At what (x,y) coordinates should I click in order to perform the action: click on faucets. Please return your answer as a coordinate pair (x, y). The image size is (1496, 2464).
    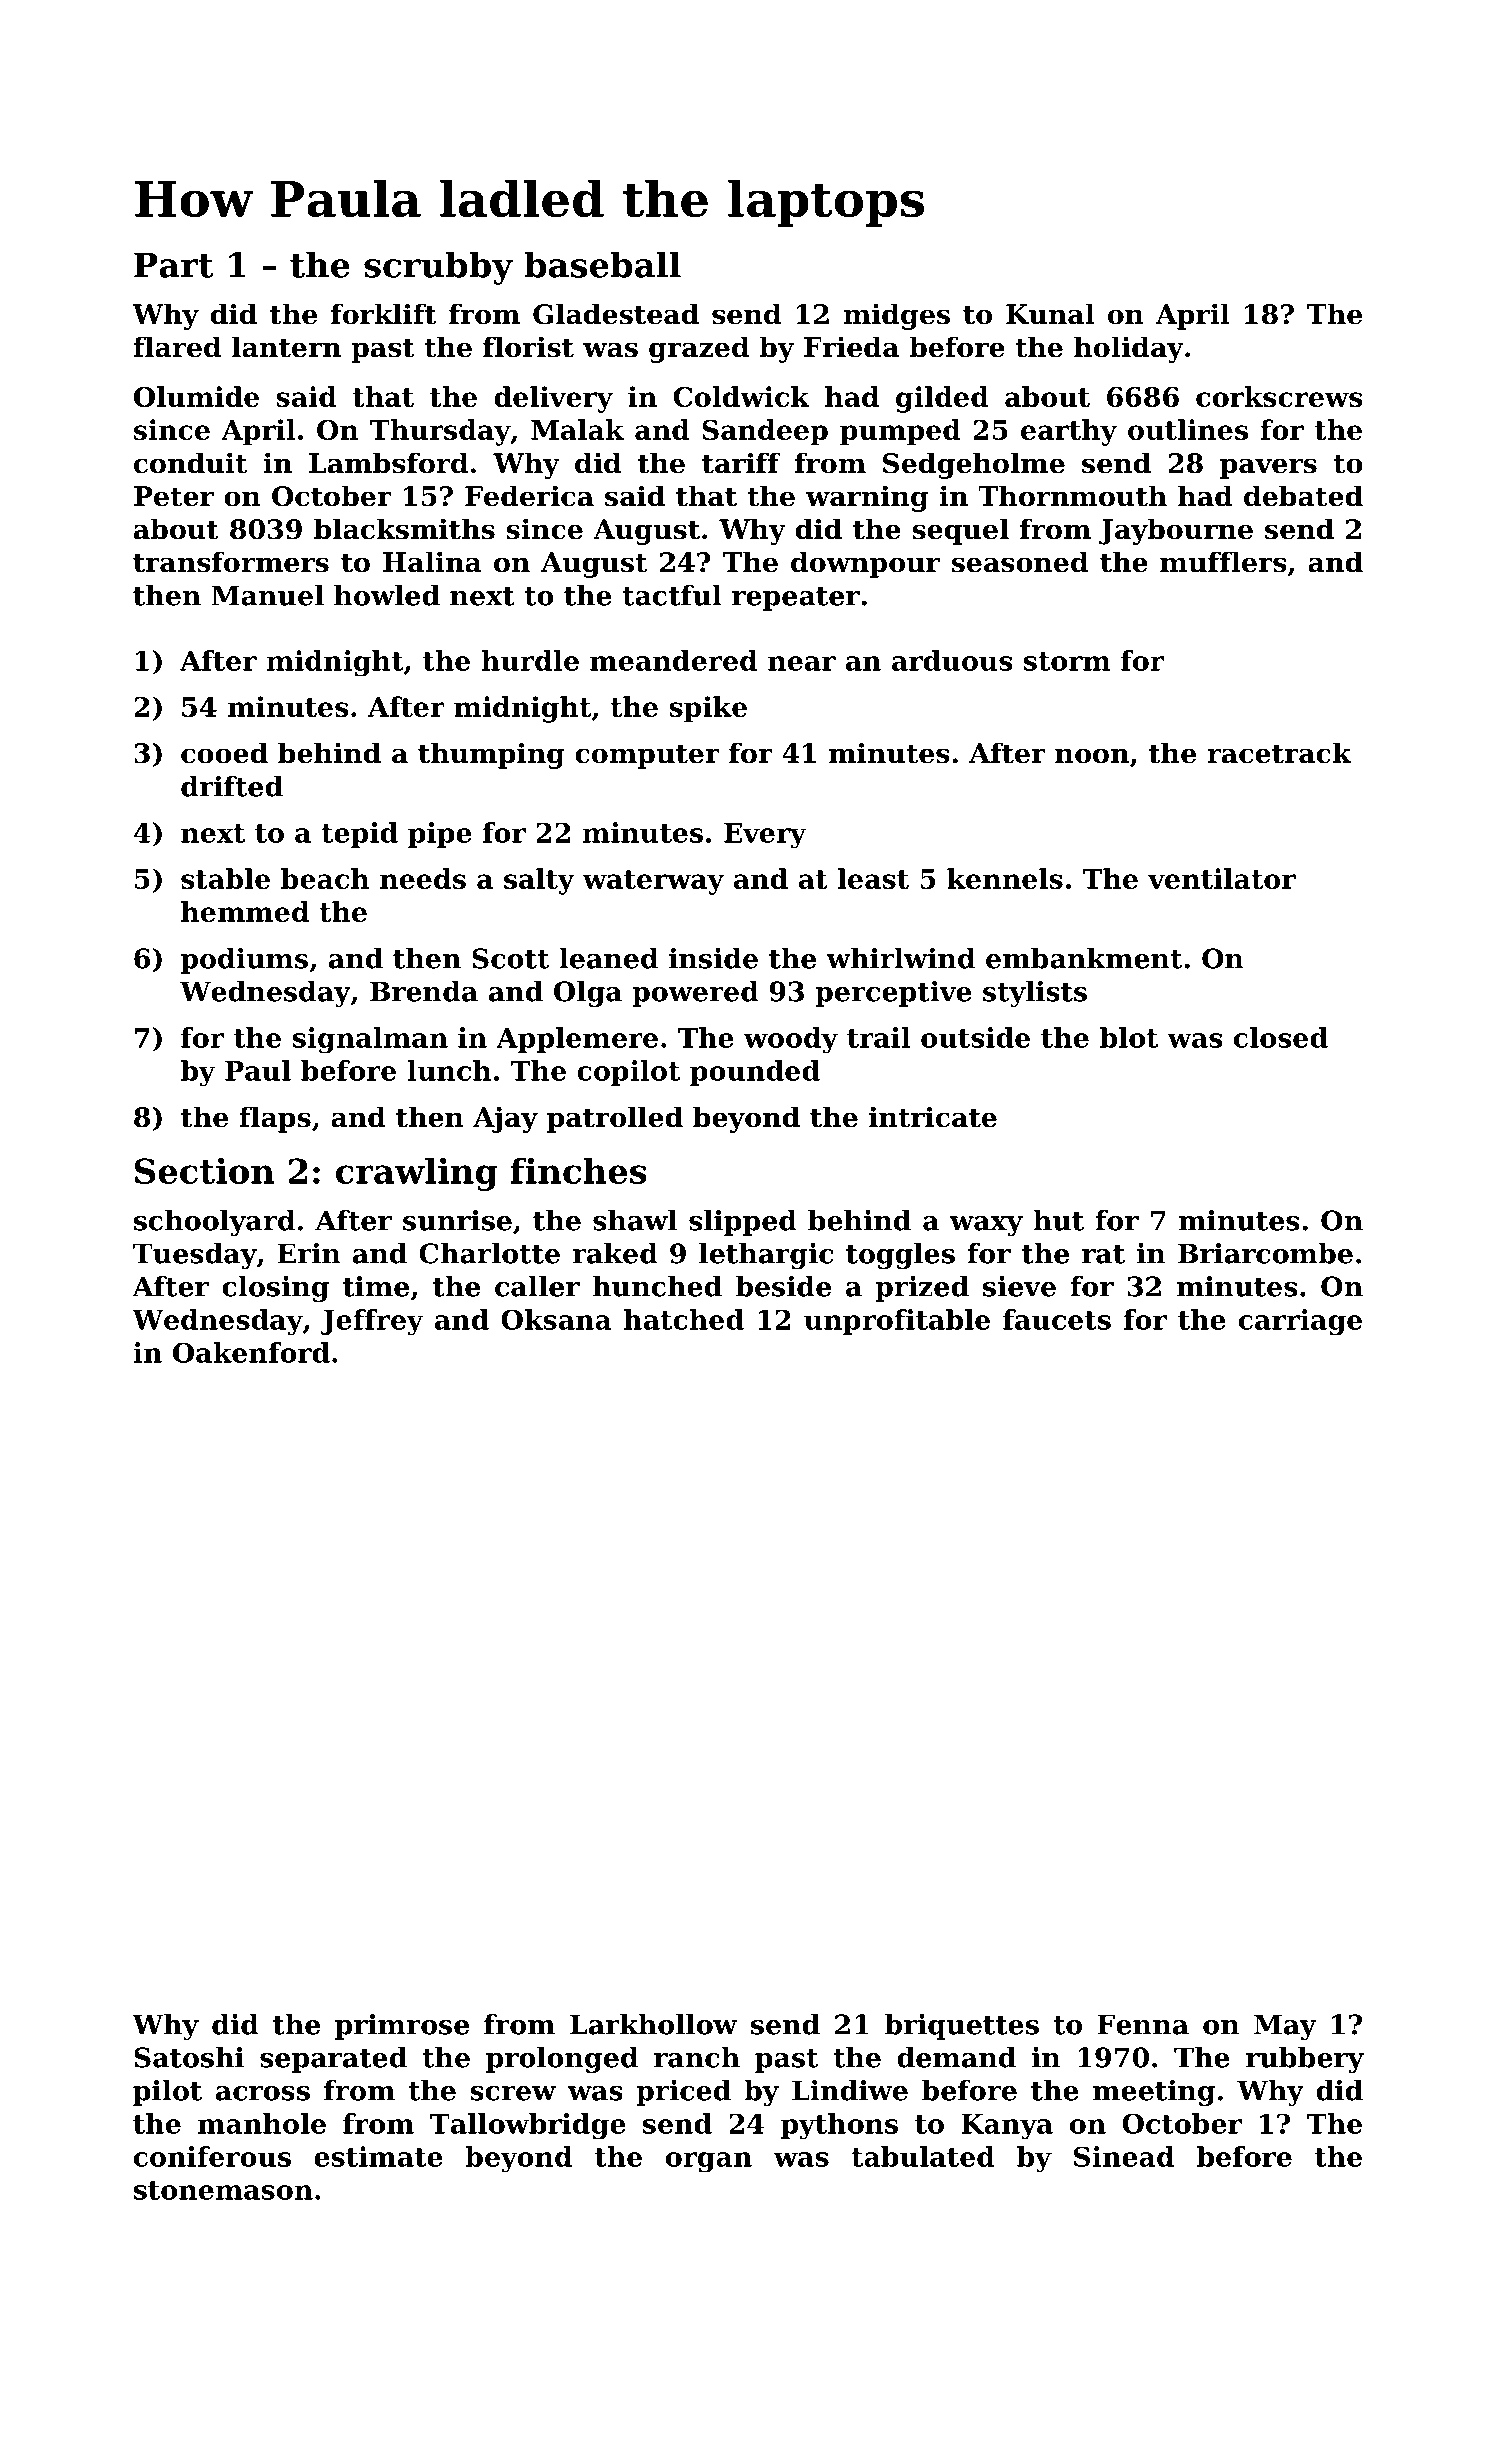
    Looking at the image, I should click on (1057, 1319).
